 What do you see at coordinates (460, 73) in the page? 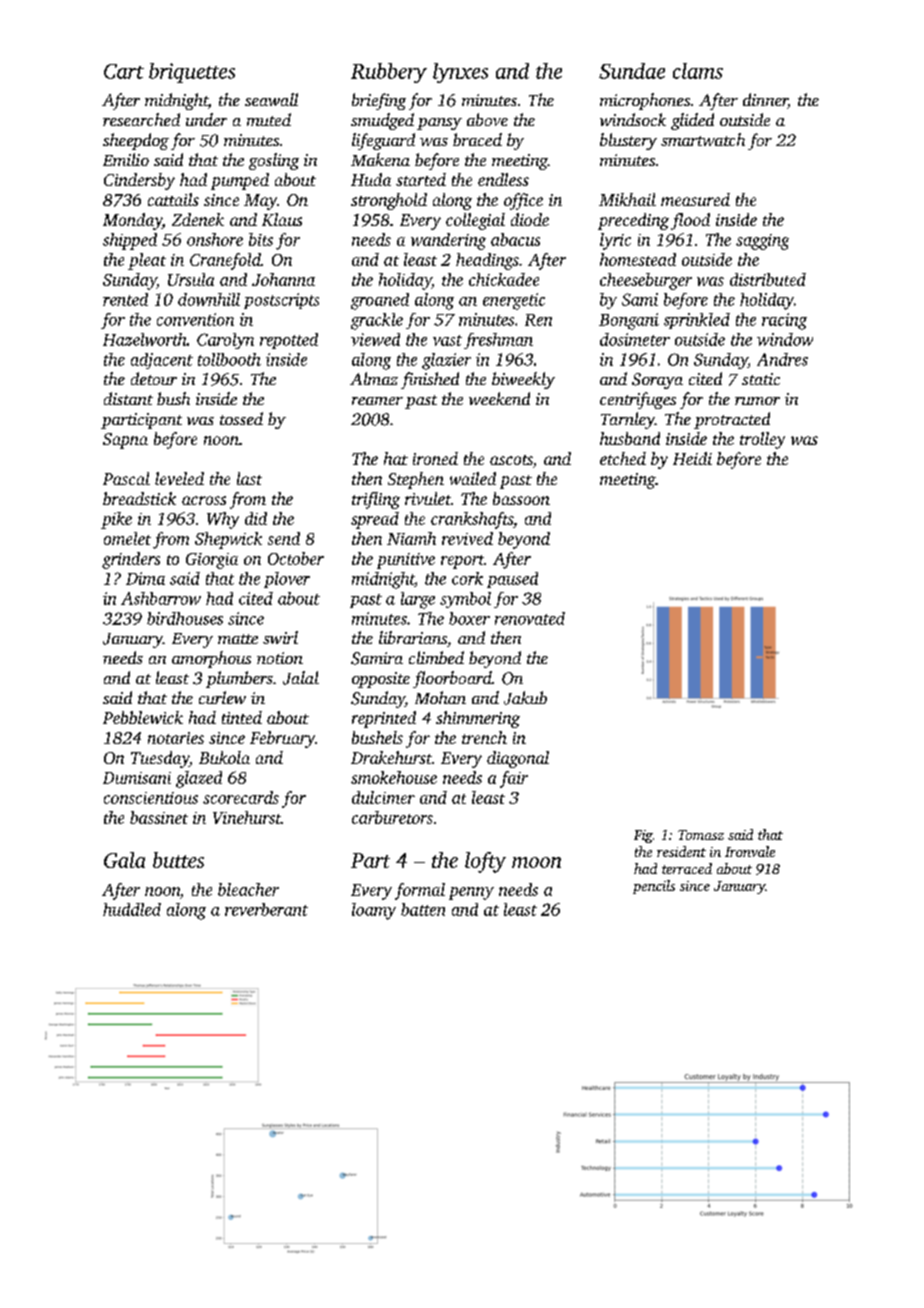
I see `lynxes` at bounding box center [460, 73].
